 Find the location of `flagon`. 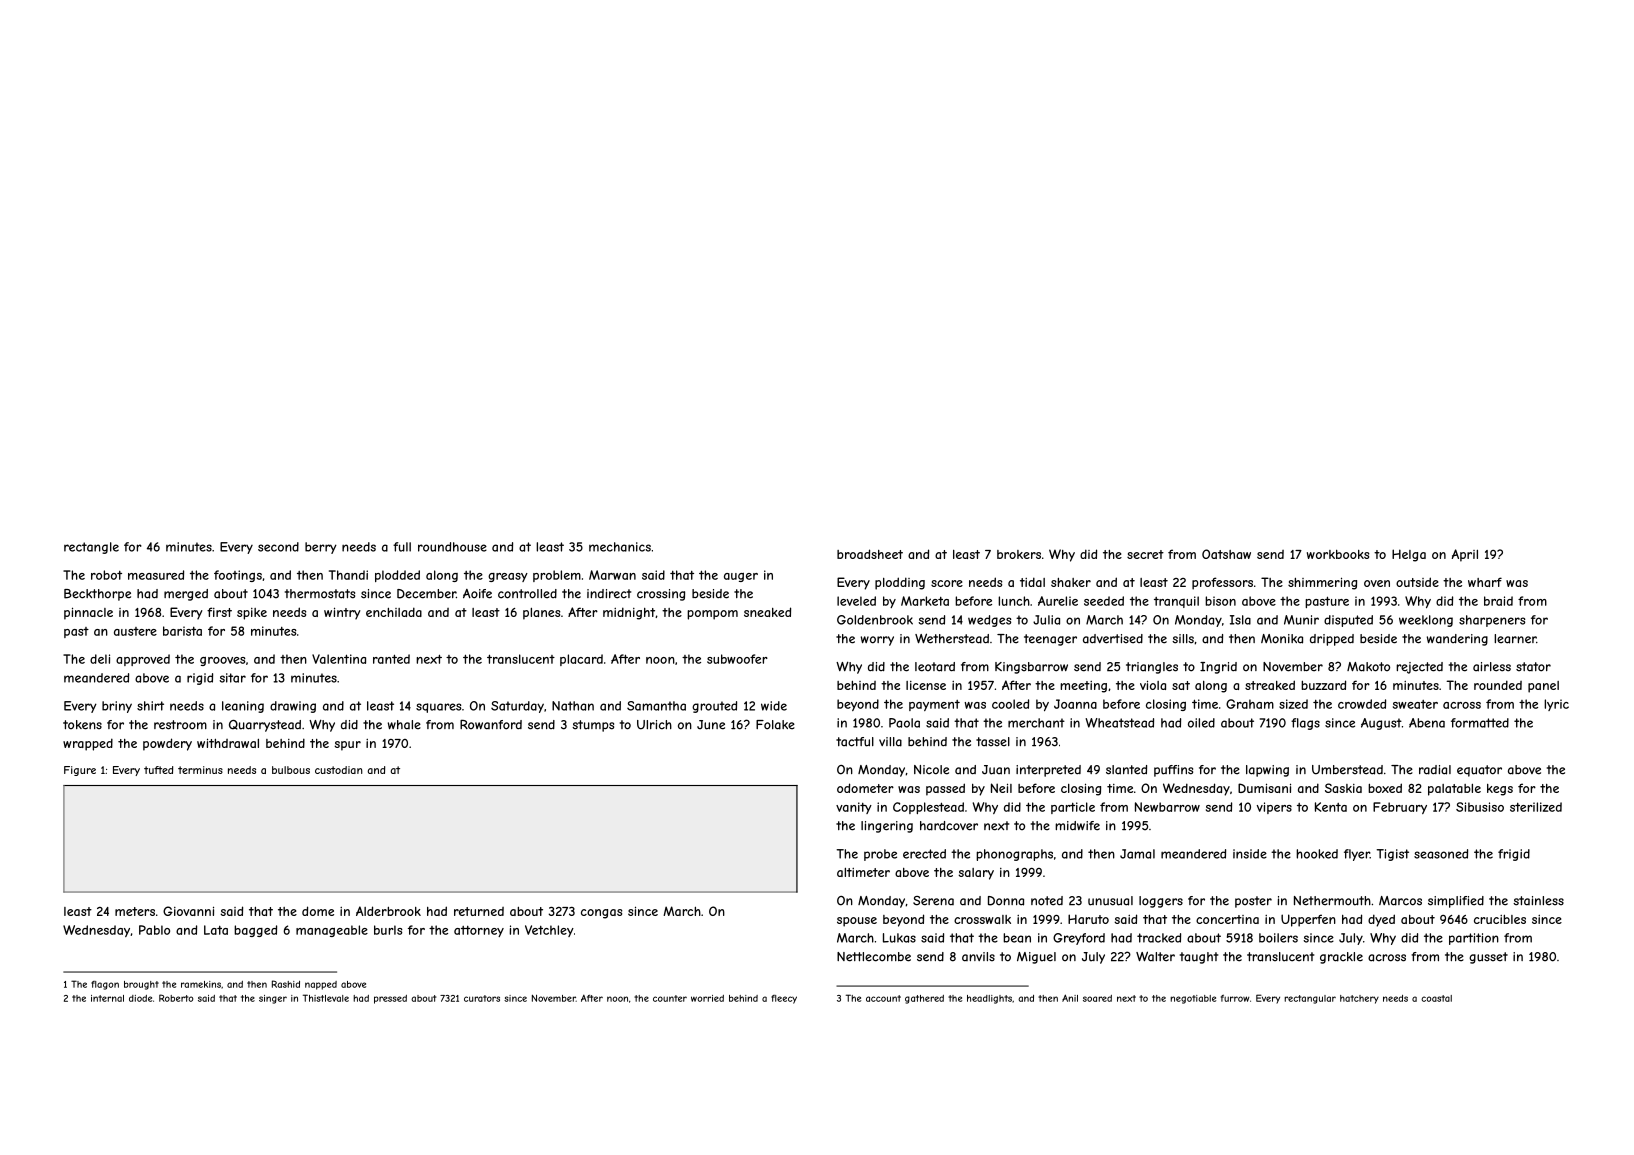

flagon is located at coordinates (105, 985).
